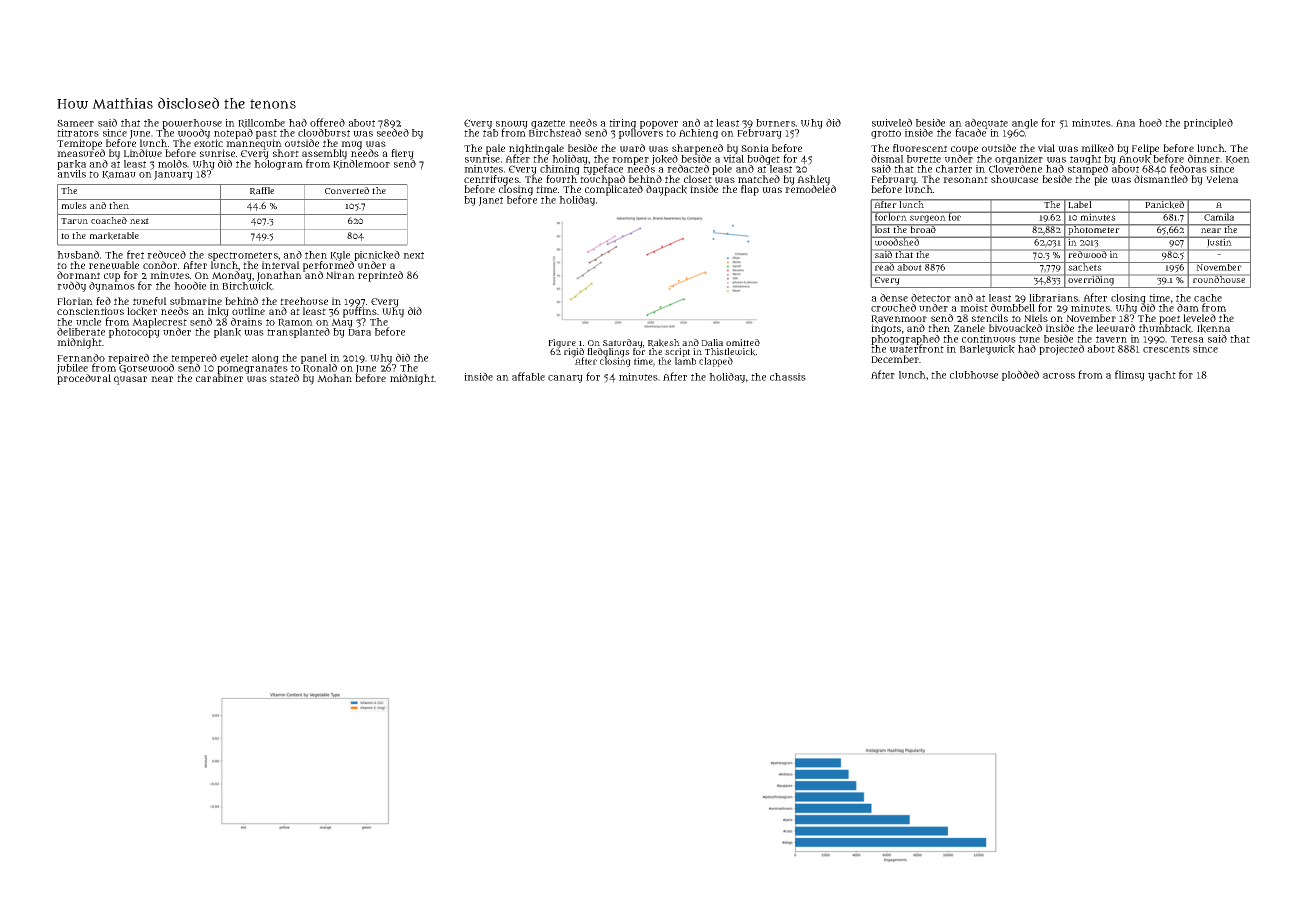 The width and height of the page is (1308, 924). What do you see at coordinates (565, 379) in the page?
I see `canary` at bounding box center [565, 379].
